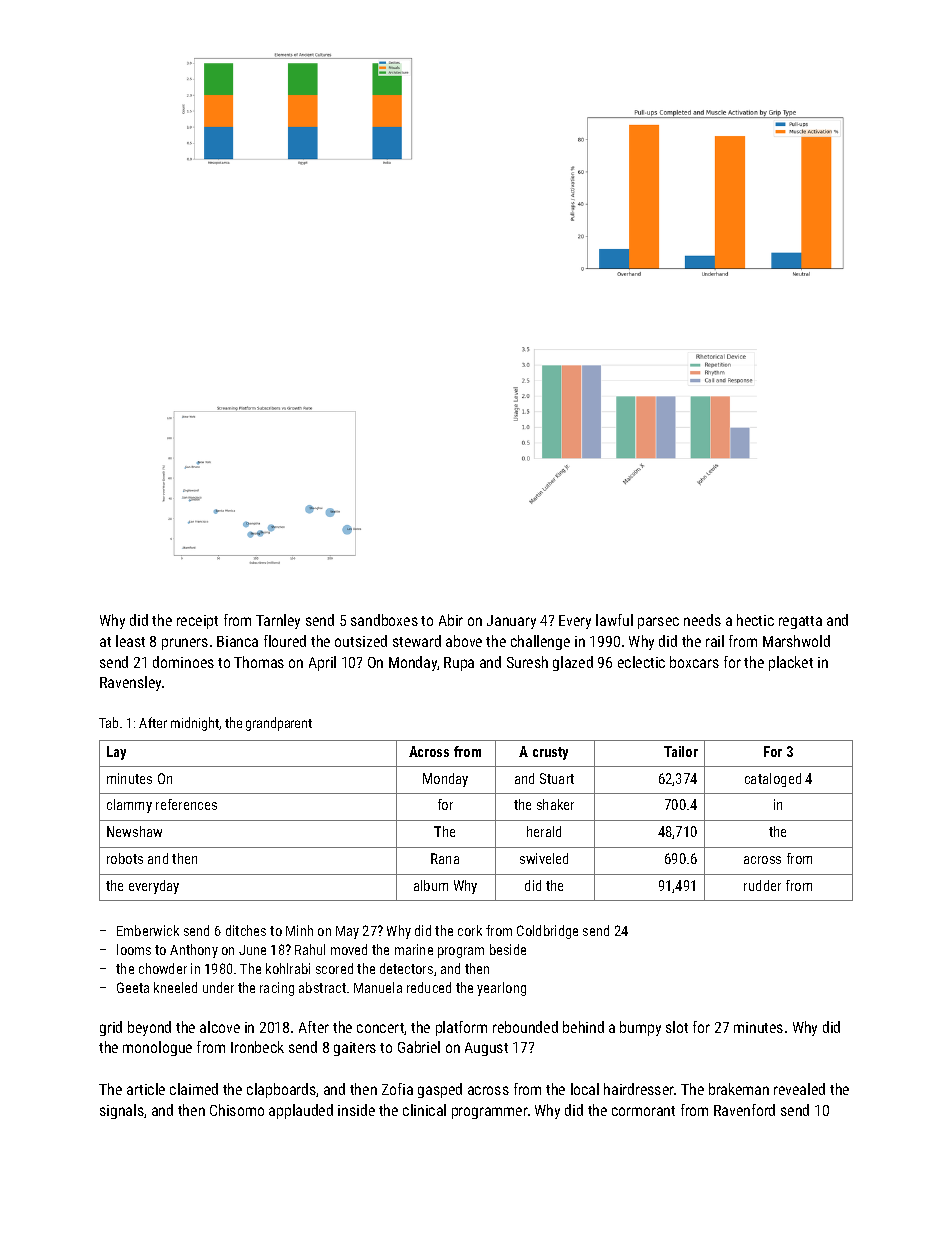  Describe the element at coordinates (557, 778) in the document. I see `Stuart` at that location.
